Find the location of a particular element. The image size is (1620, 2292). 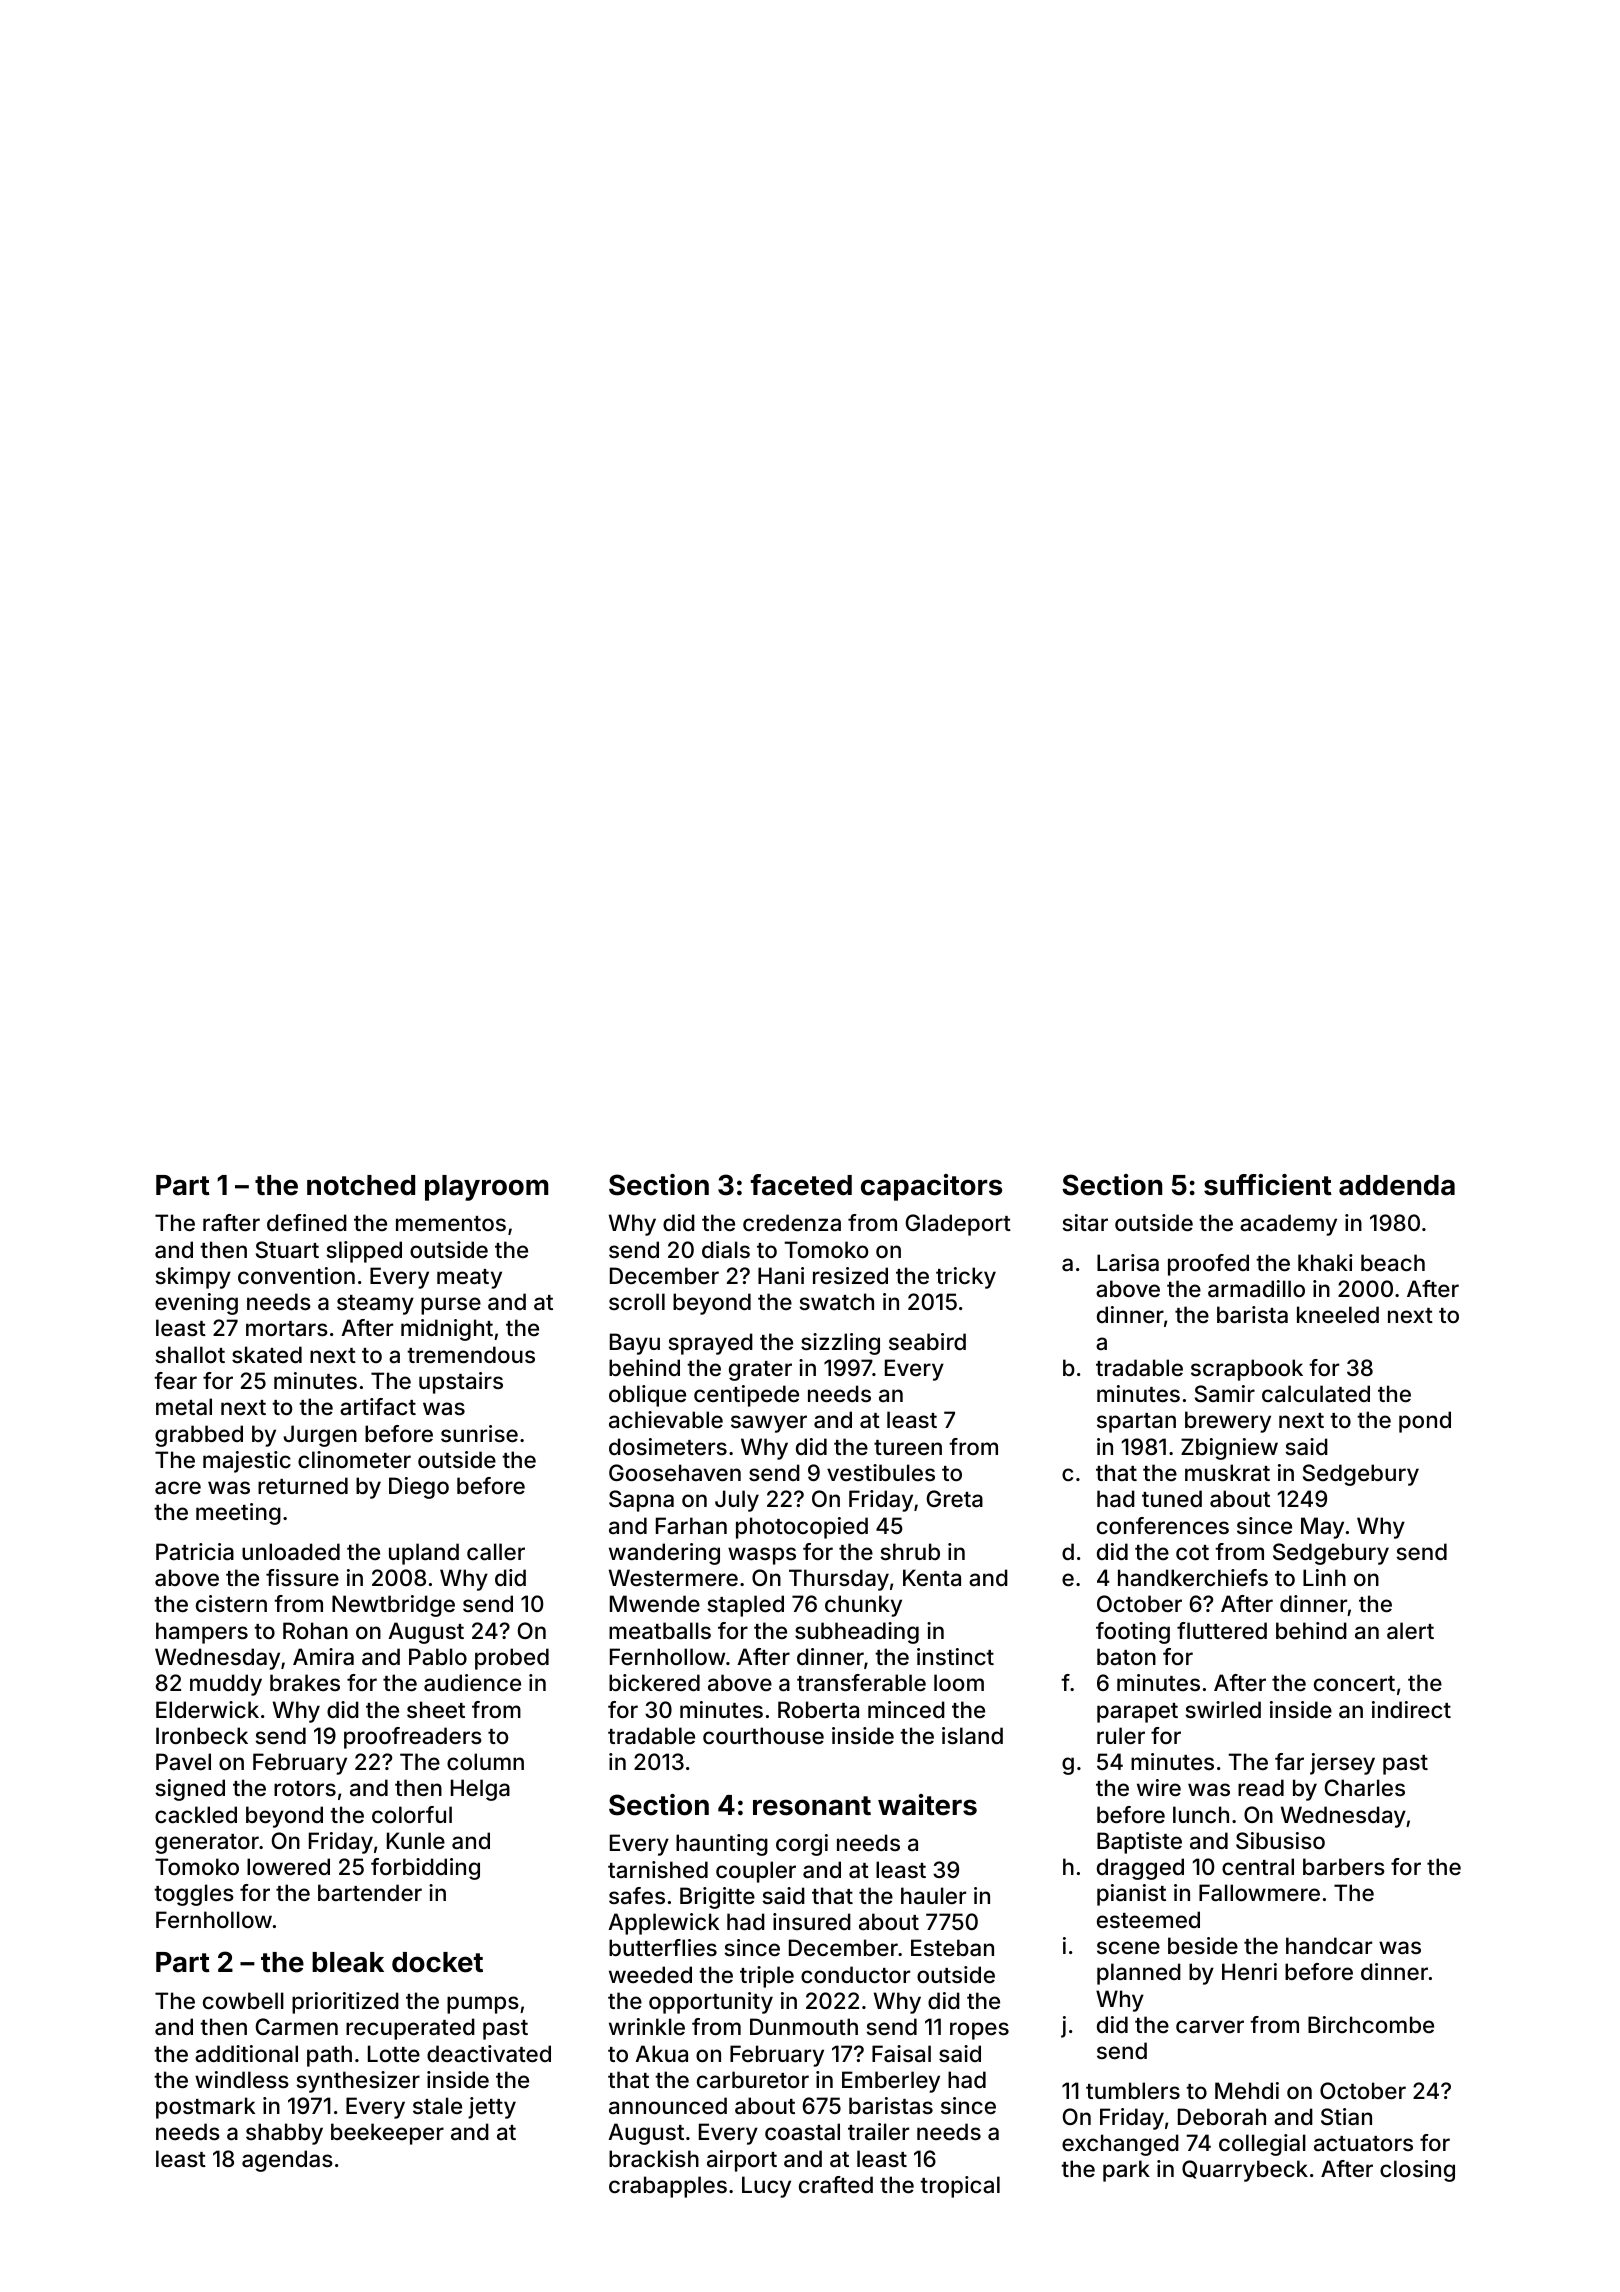

beekeeper is located at coordinates (387, 2134).
